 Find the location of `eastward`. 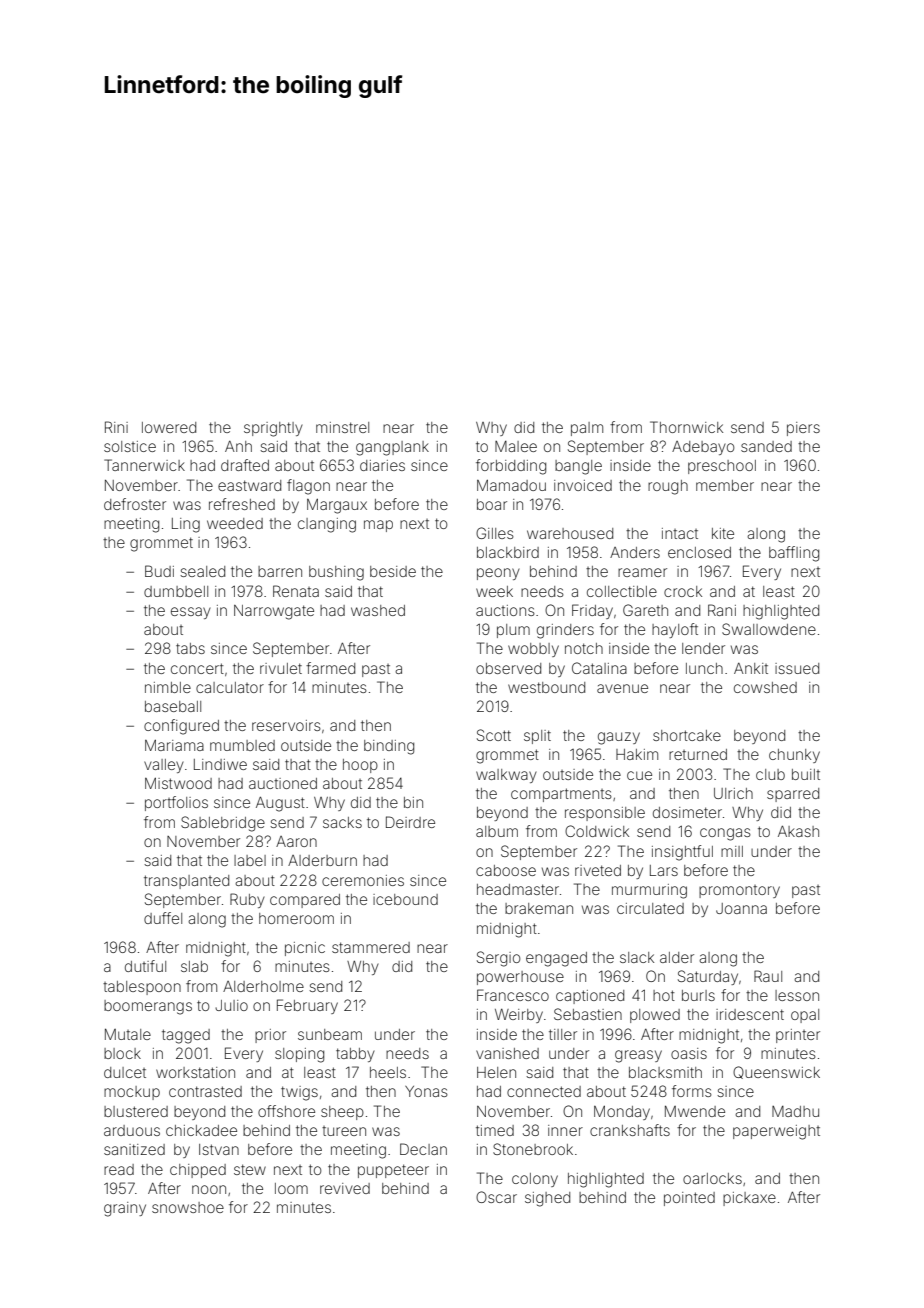

eastward is located at coordinates (249, 485).
